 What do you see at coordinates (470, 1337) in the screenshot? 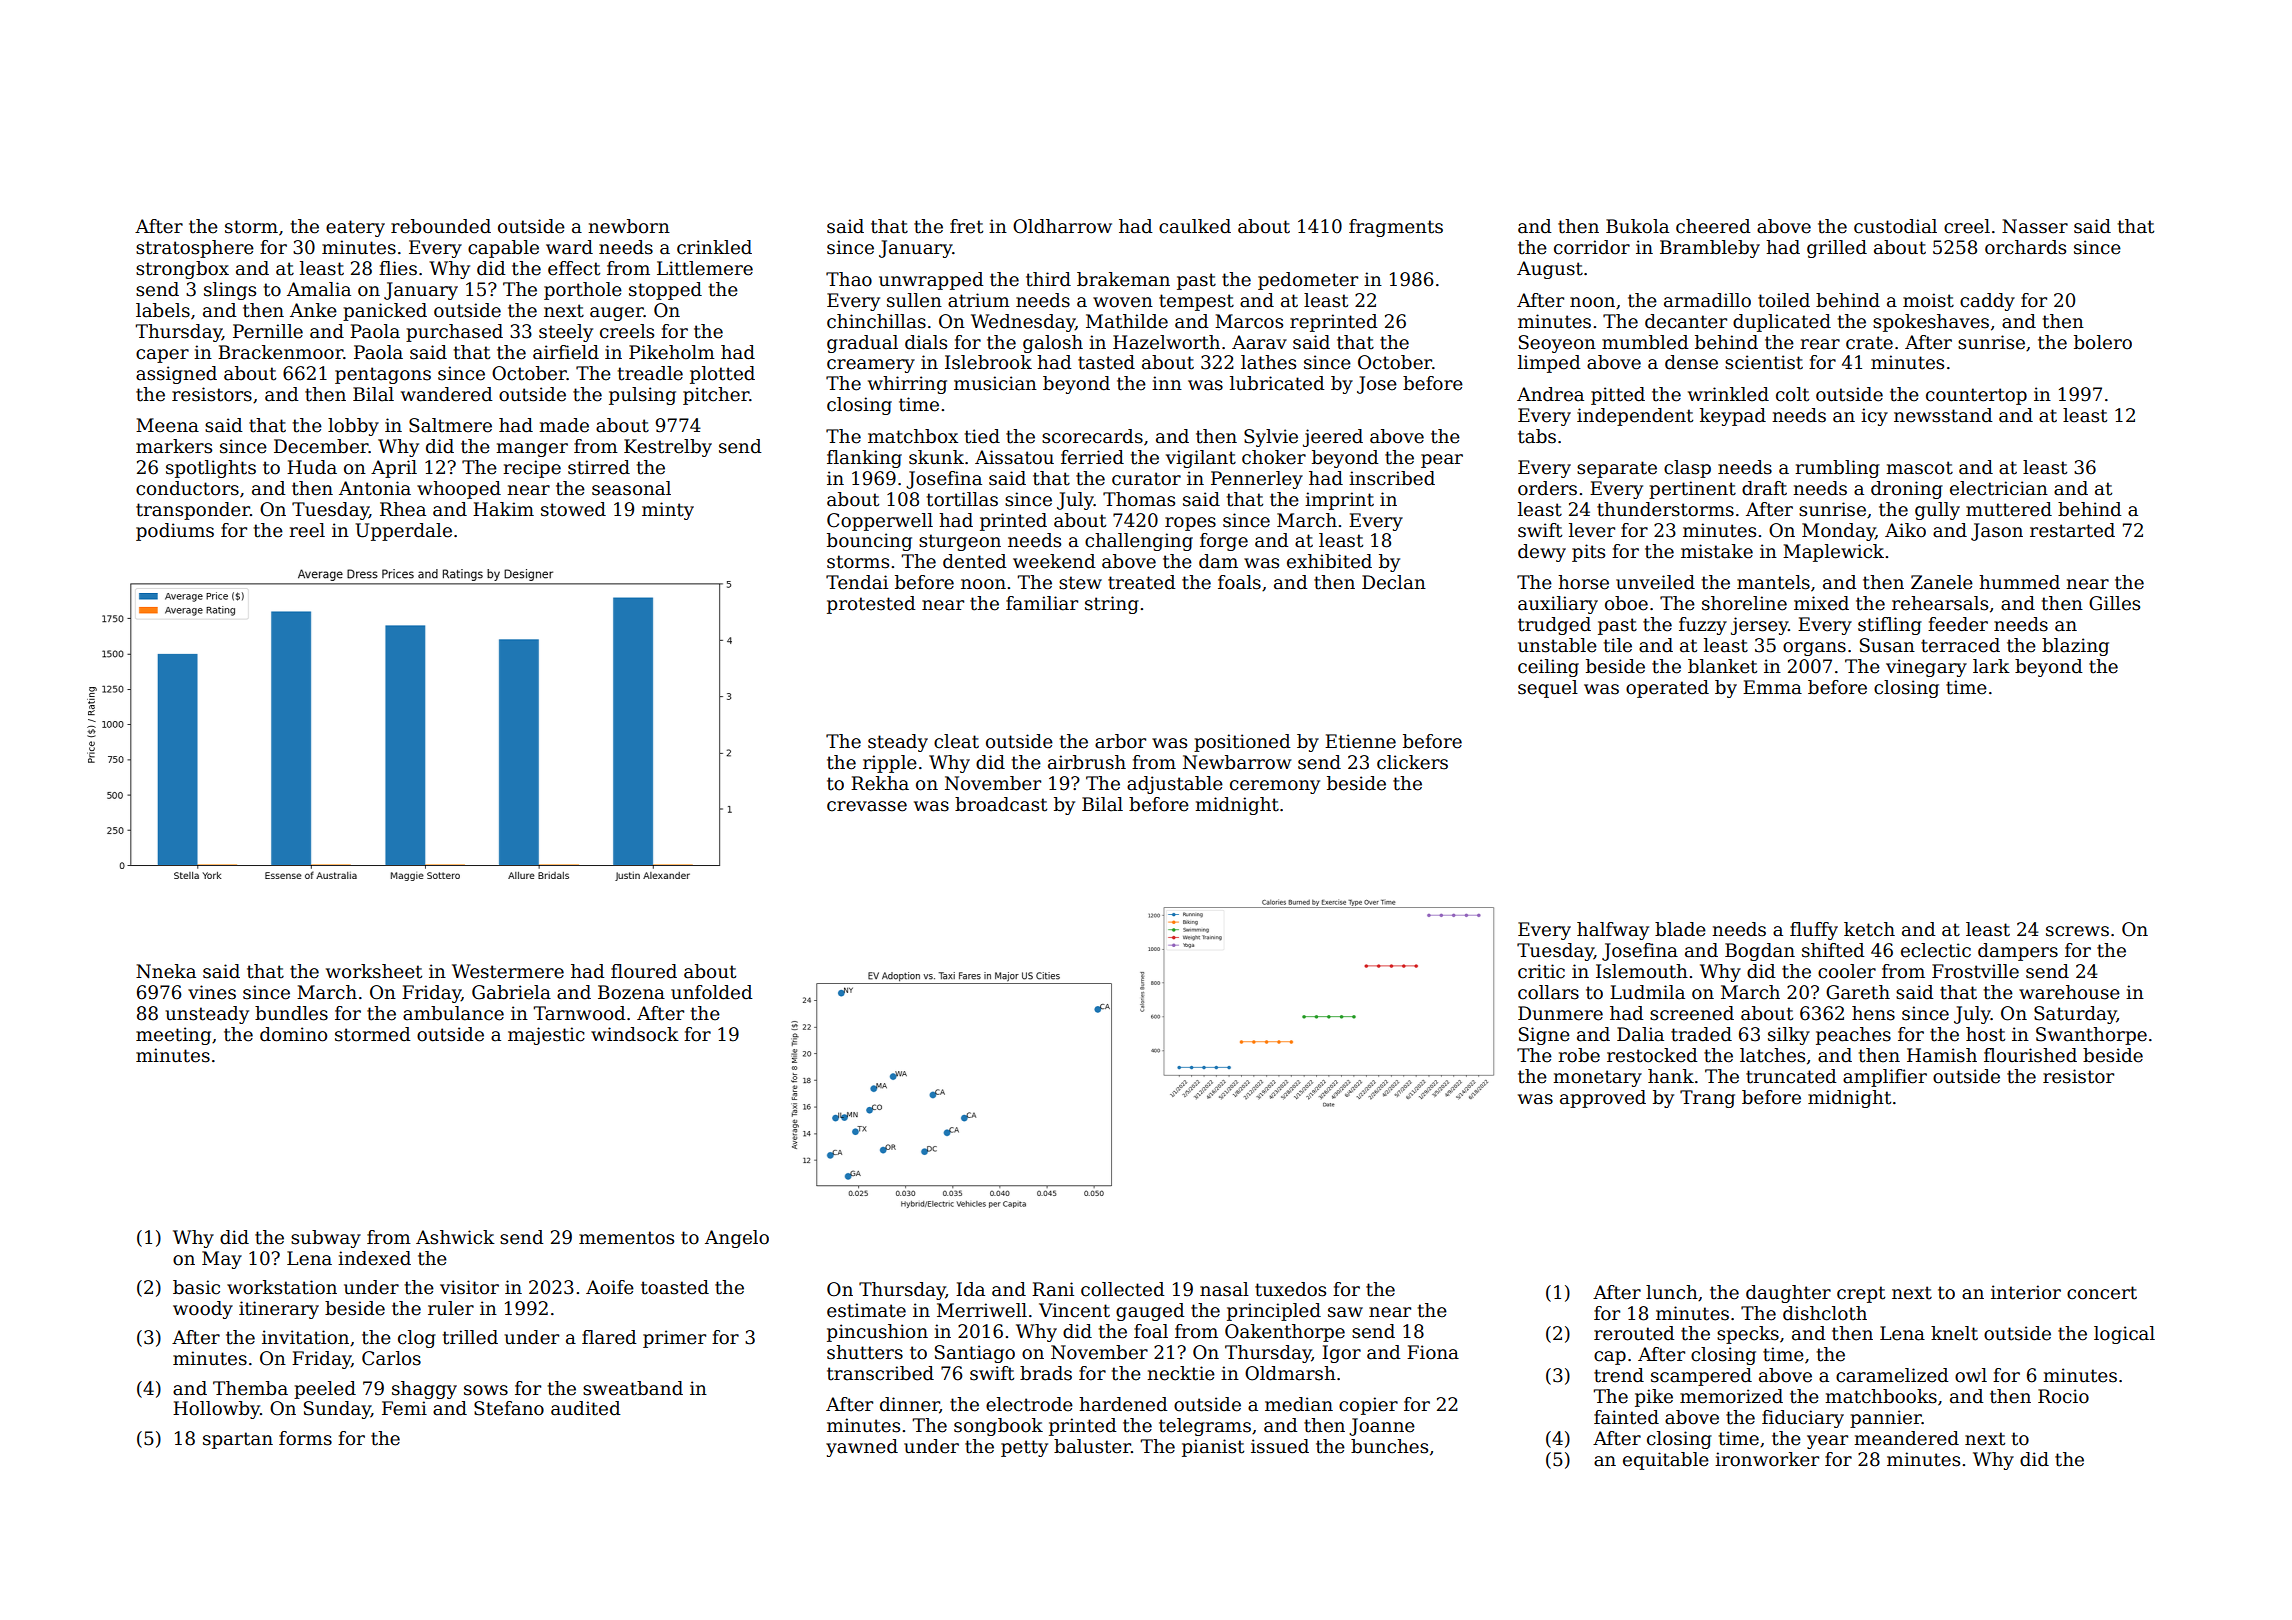
I see `trilled` at bounding box center [470, 1337].
